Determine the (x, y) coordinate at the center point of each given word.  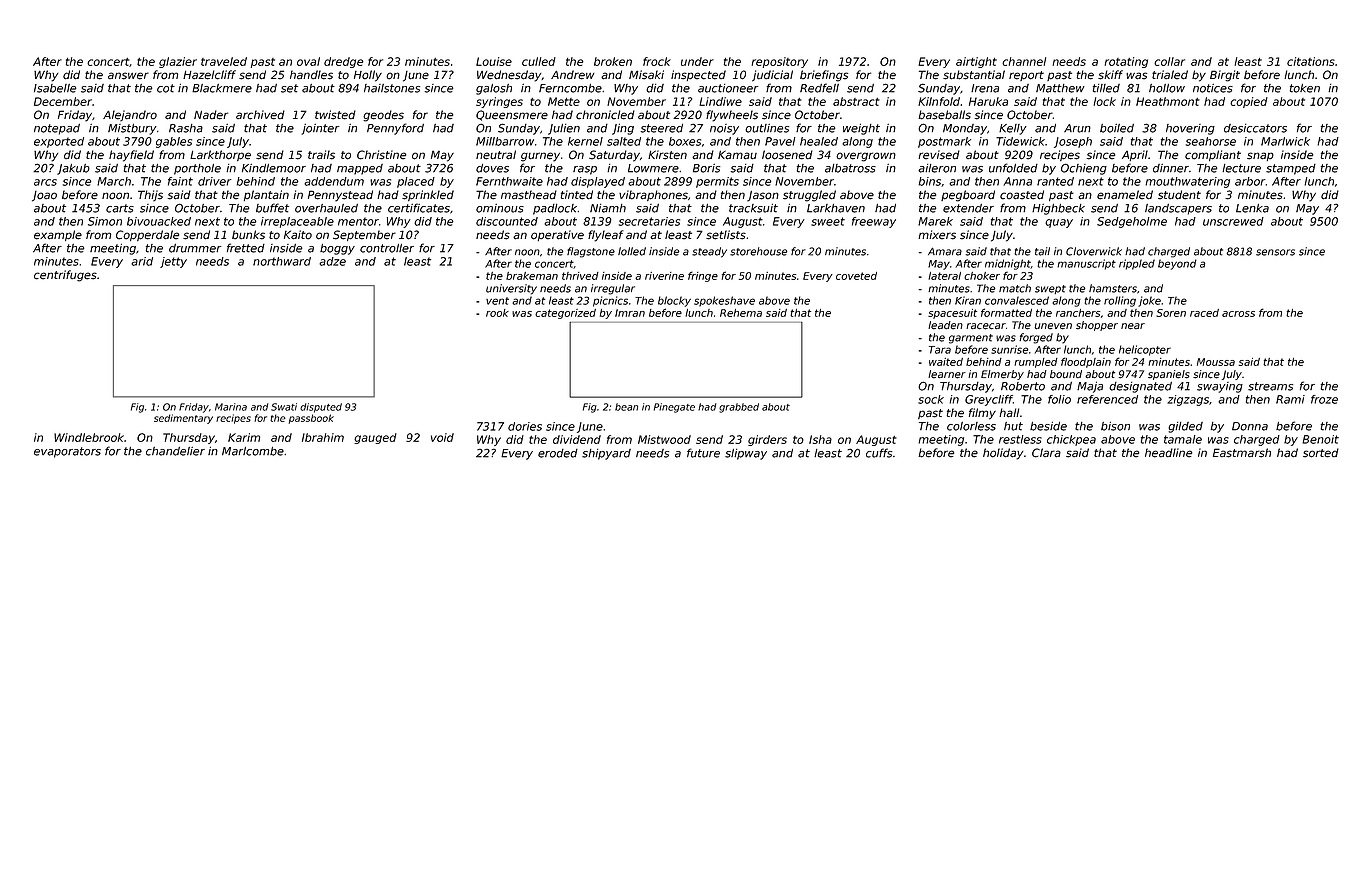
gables (174, 142)
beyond (1177, 264)
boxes (685, 141)
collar (1169, 61)
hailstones (392, 88)
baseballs (944, 115)
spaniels (1169, 375)
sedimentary (183, 419)
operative (557, 235)
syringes (499, 102)
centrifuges (65, 276)
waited (946, 362)
